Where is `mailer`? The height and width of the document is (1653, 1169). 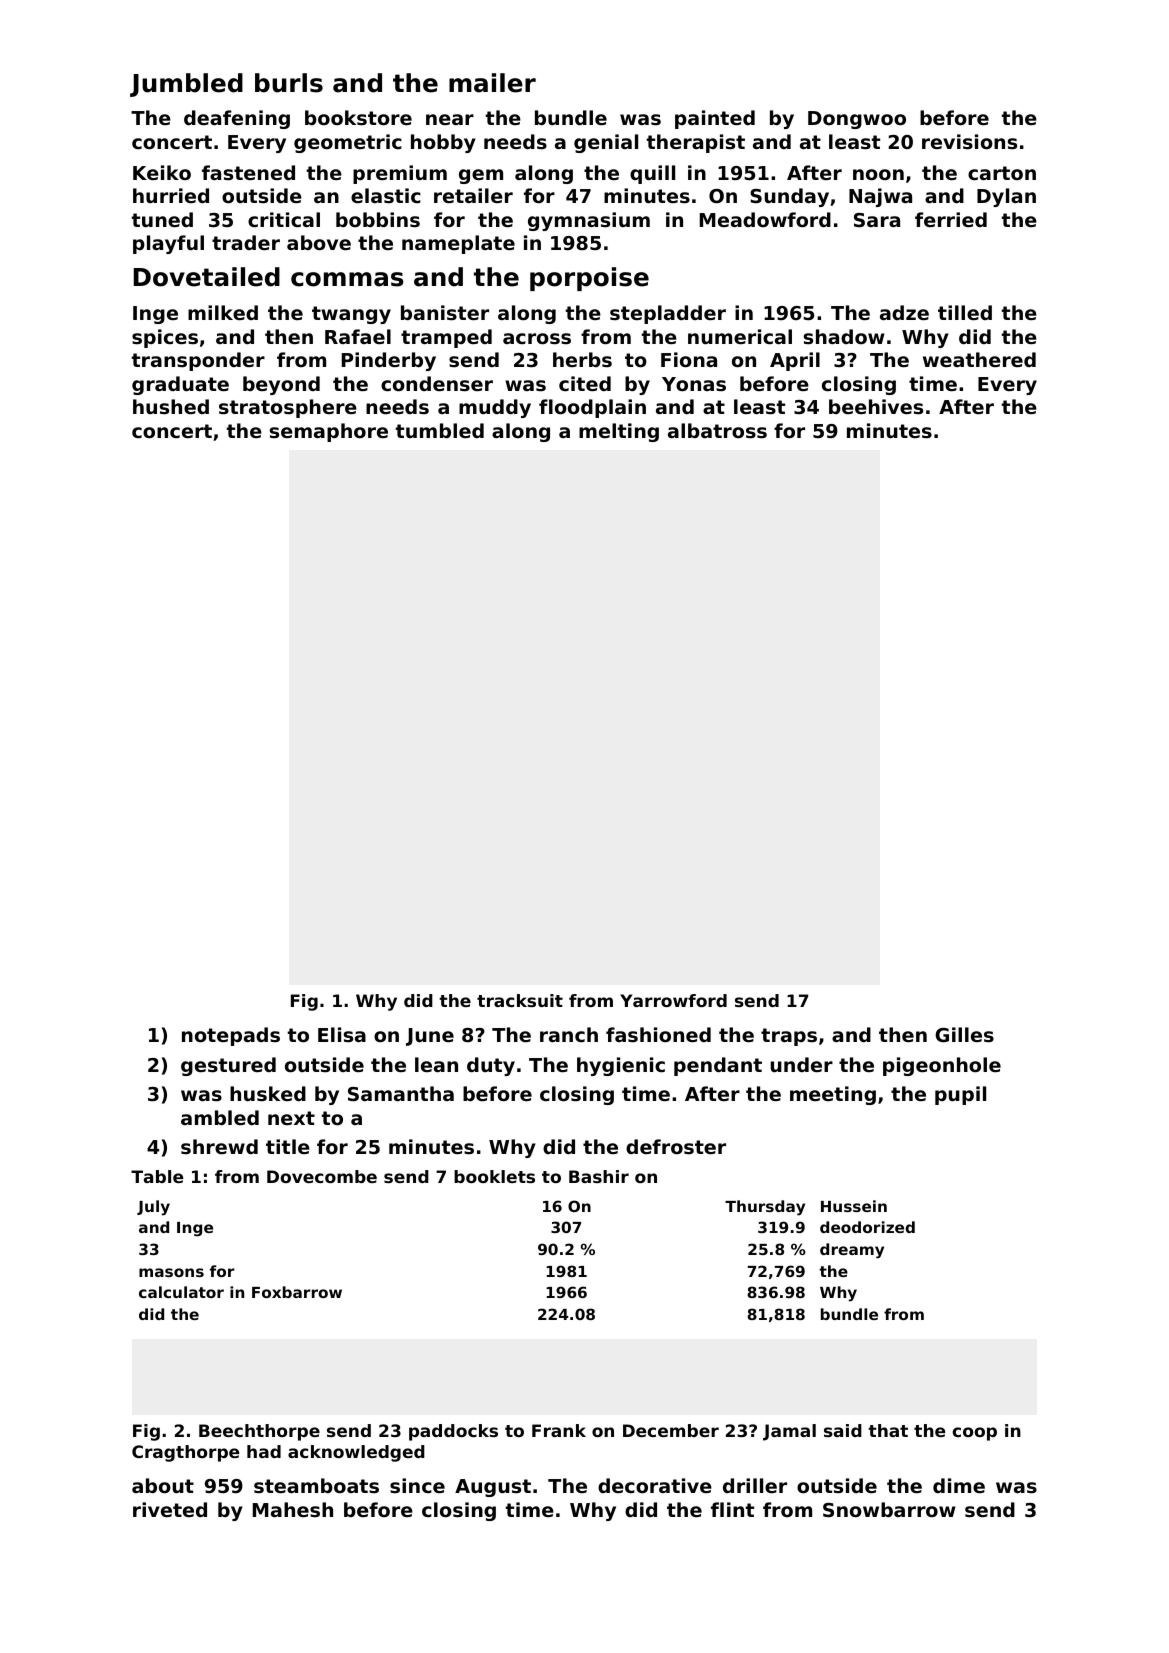
mailer is located at coordinates (492, 83).
